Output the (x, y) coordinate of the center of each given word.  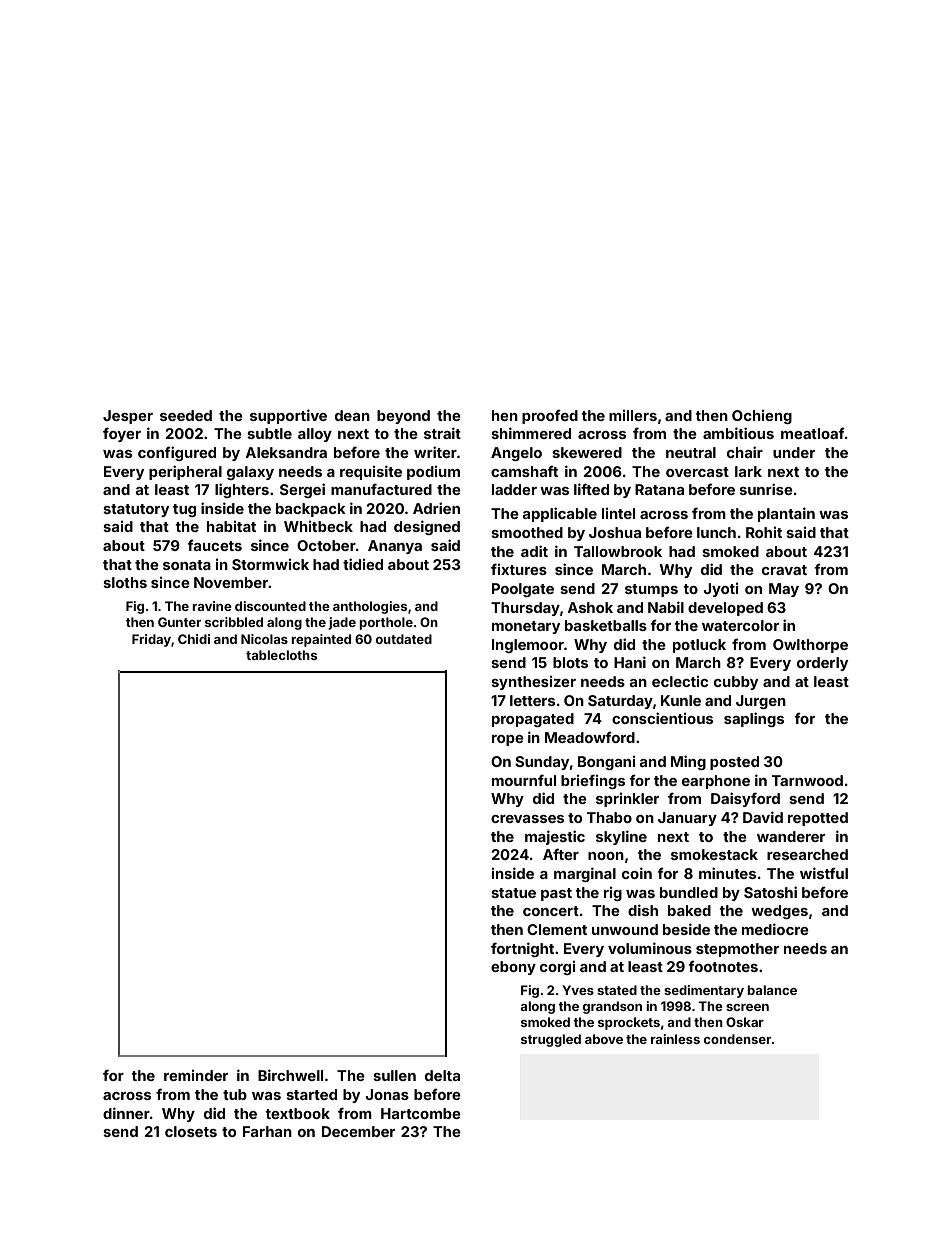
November (231, 582)
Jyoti (721, 590)
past (556, 894)
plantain (786, 514)
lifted (591, 489)
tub (235, 1094)
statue (513, 893)
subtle (269, 433)
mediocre (775, 929)
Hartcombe (421, 1113)
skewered (587, 452)
